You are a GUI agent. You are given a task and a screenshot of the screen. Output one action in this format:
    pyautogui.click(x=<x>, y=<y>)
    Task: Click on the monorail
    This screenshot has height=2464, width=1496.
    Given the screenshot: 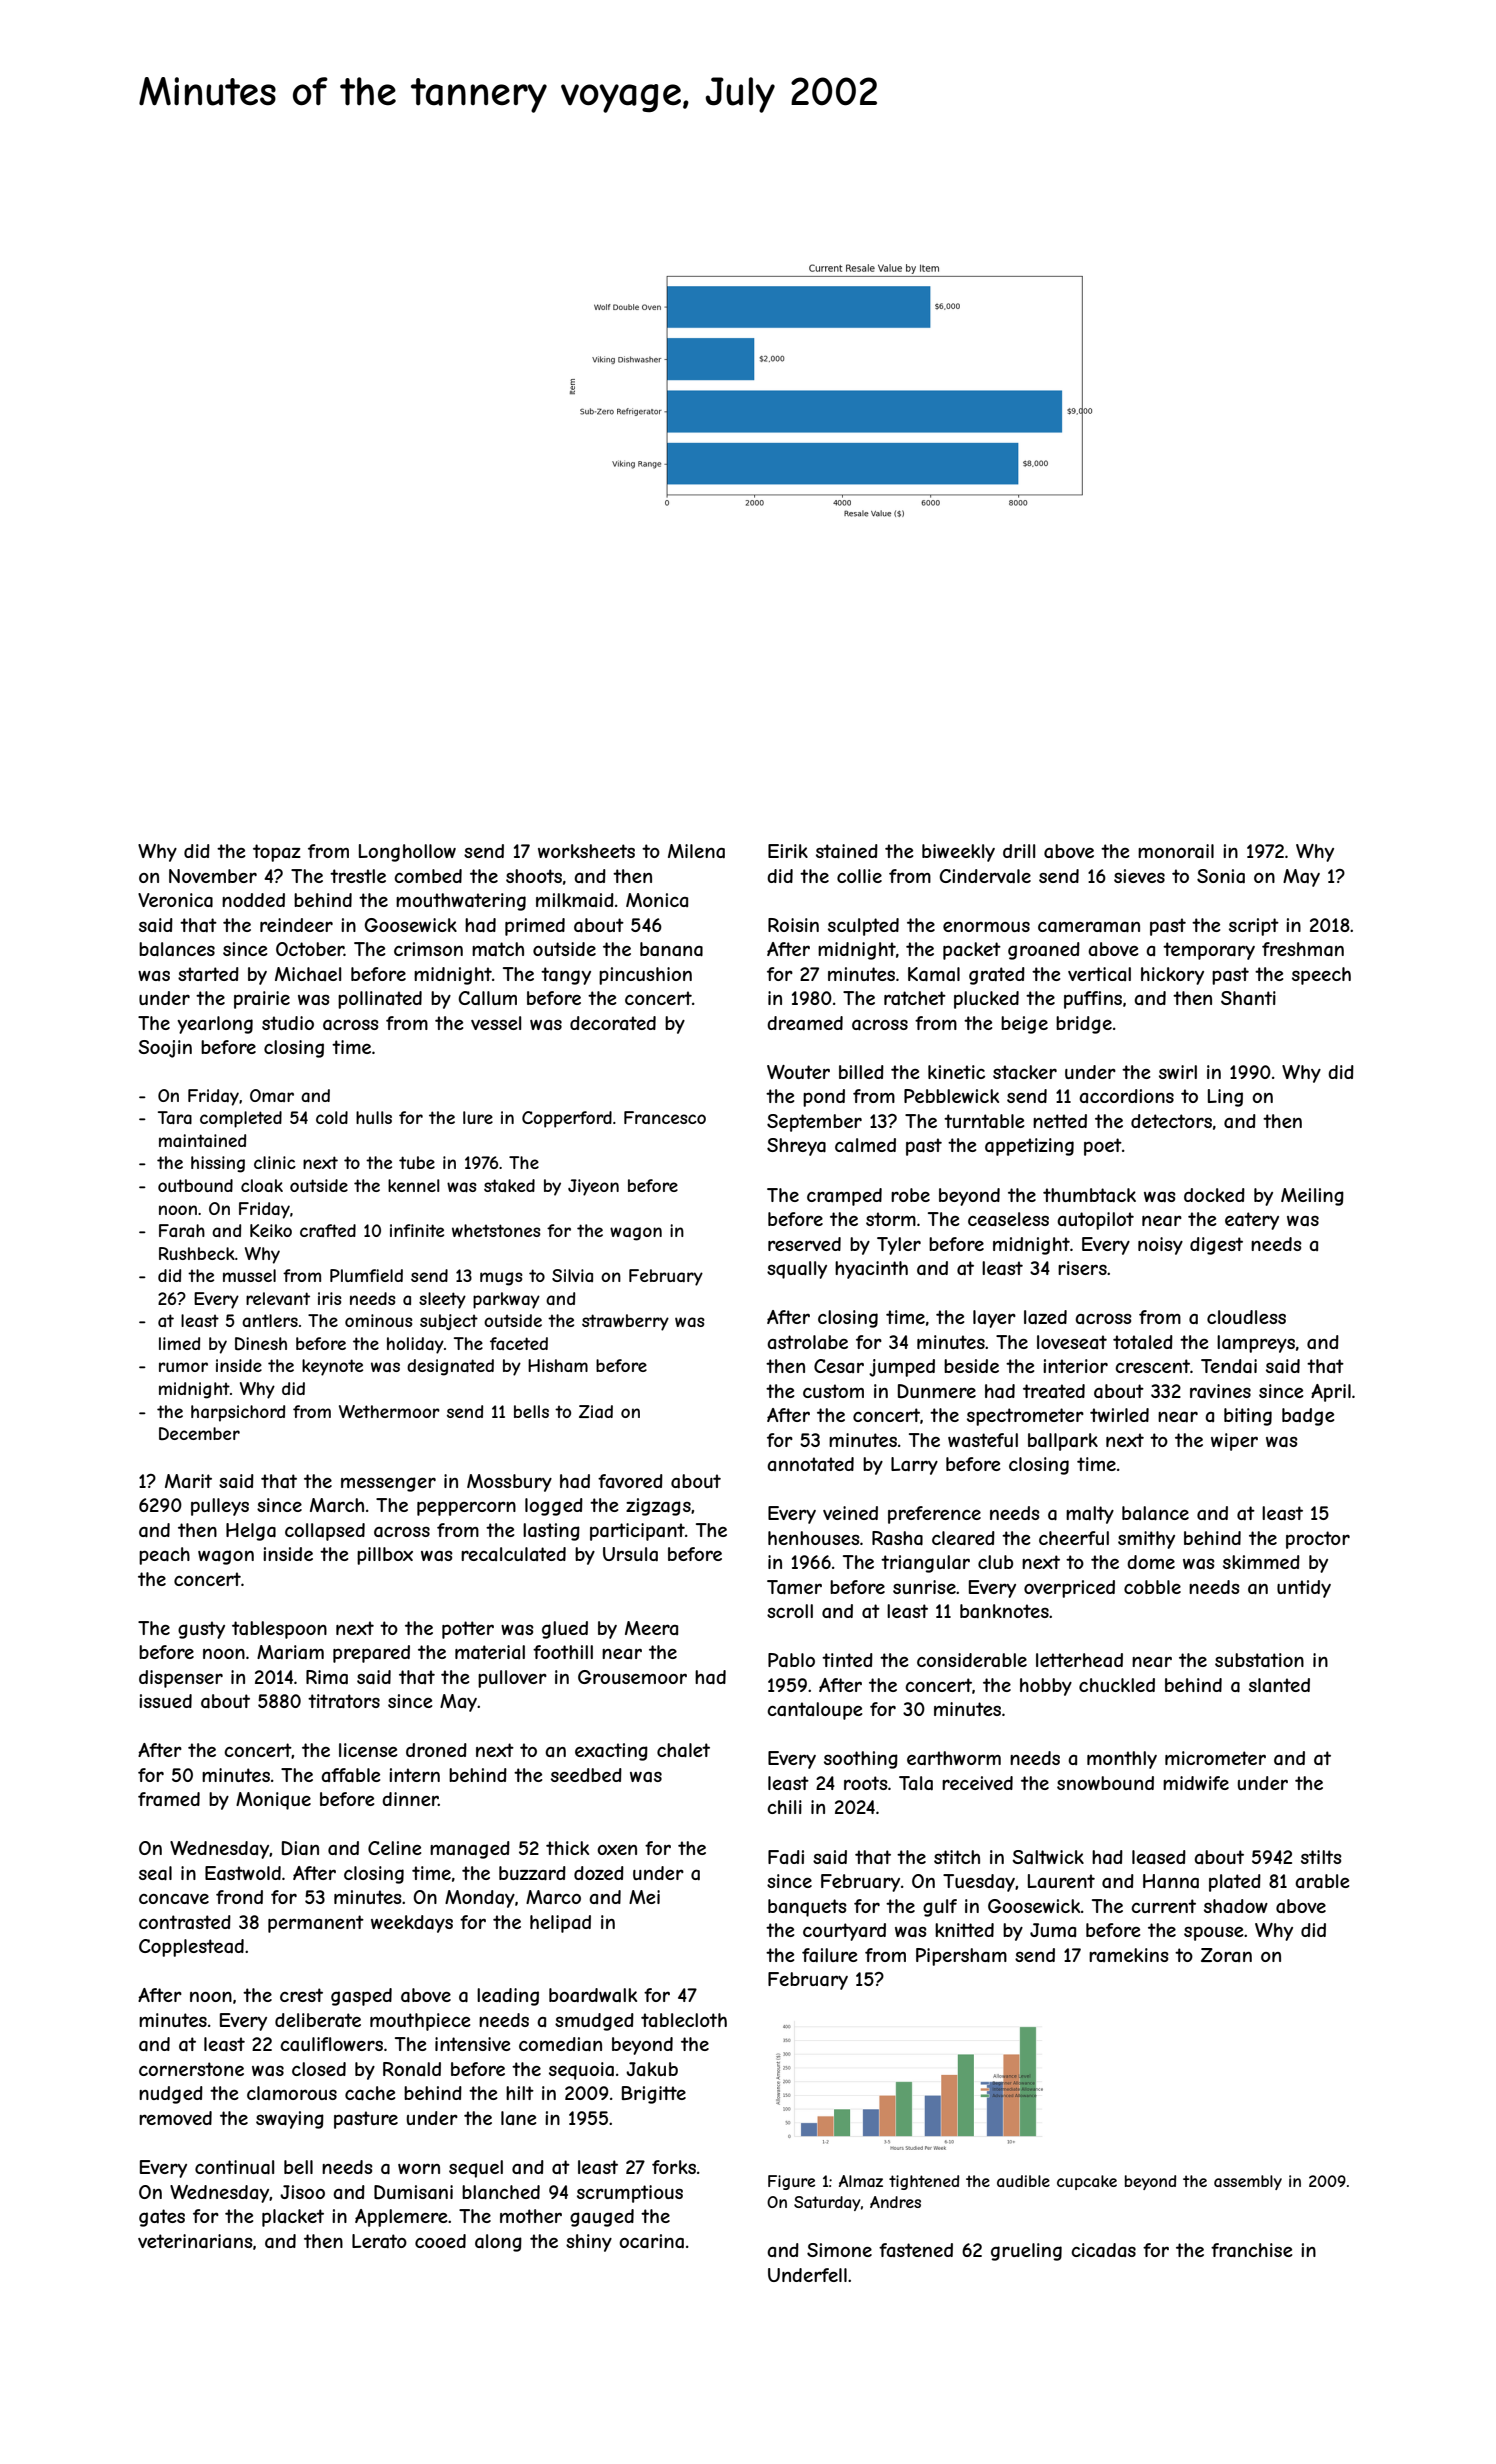 What is the action you would take?
    pyautogui.click(x=1176, y=851)
